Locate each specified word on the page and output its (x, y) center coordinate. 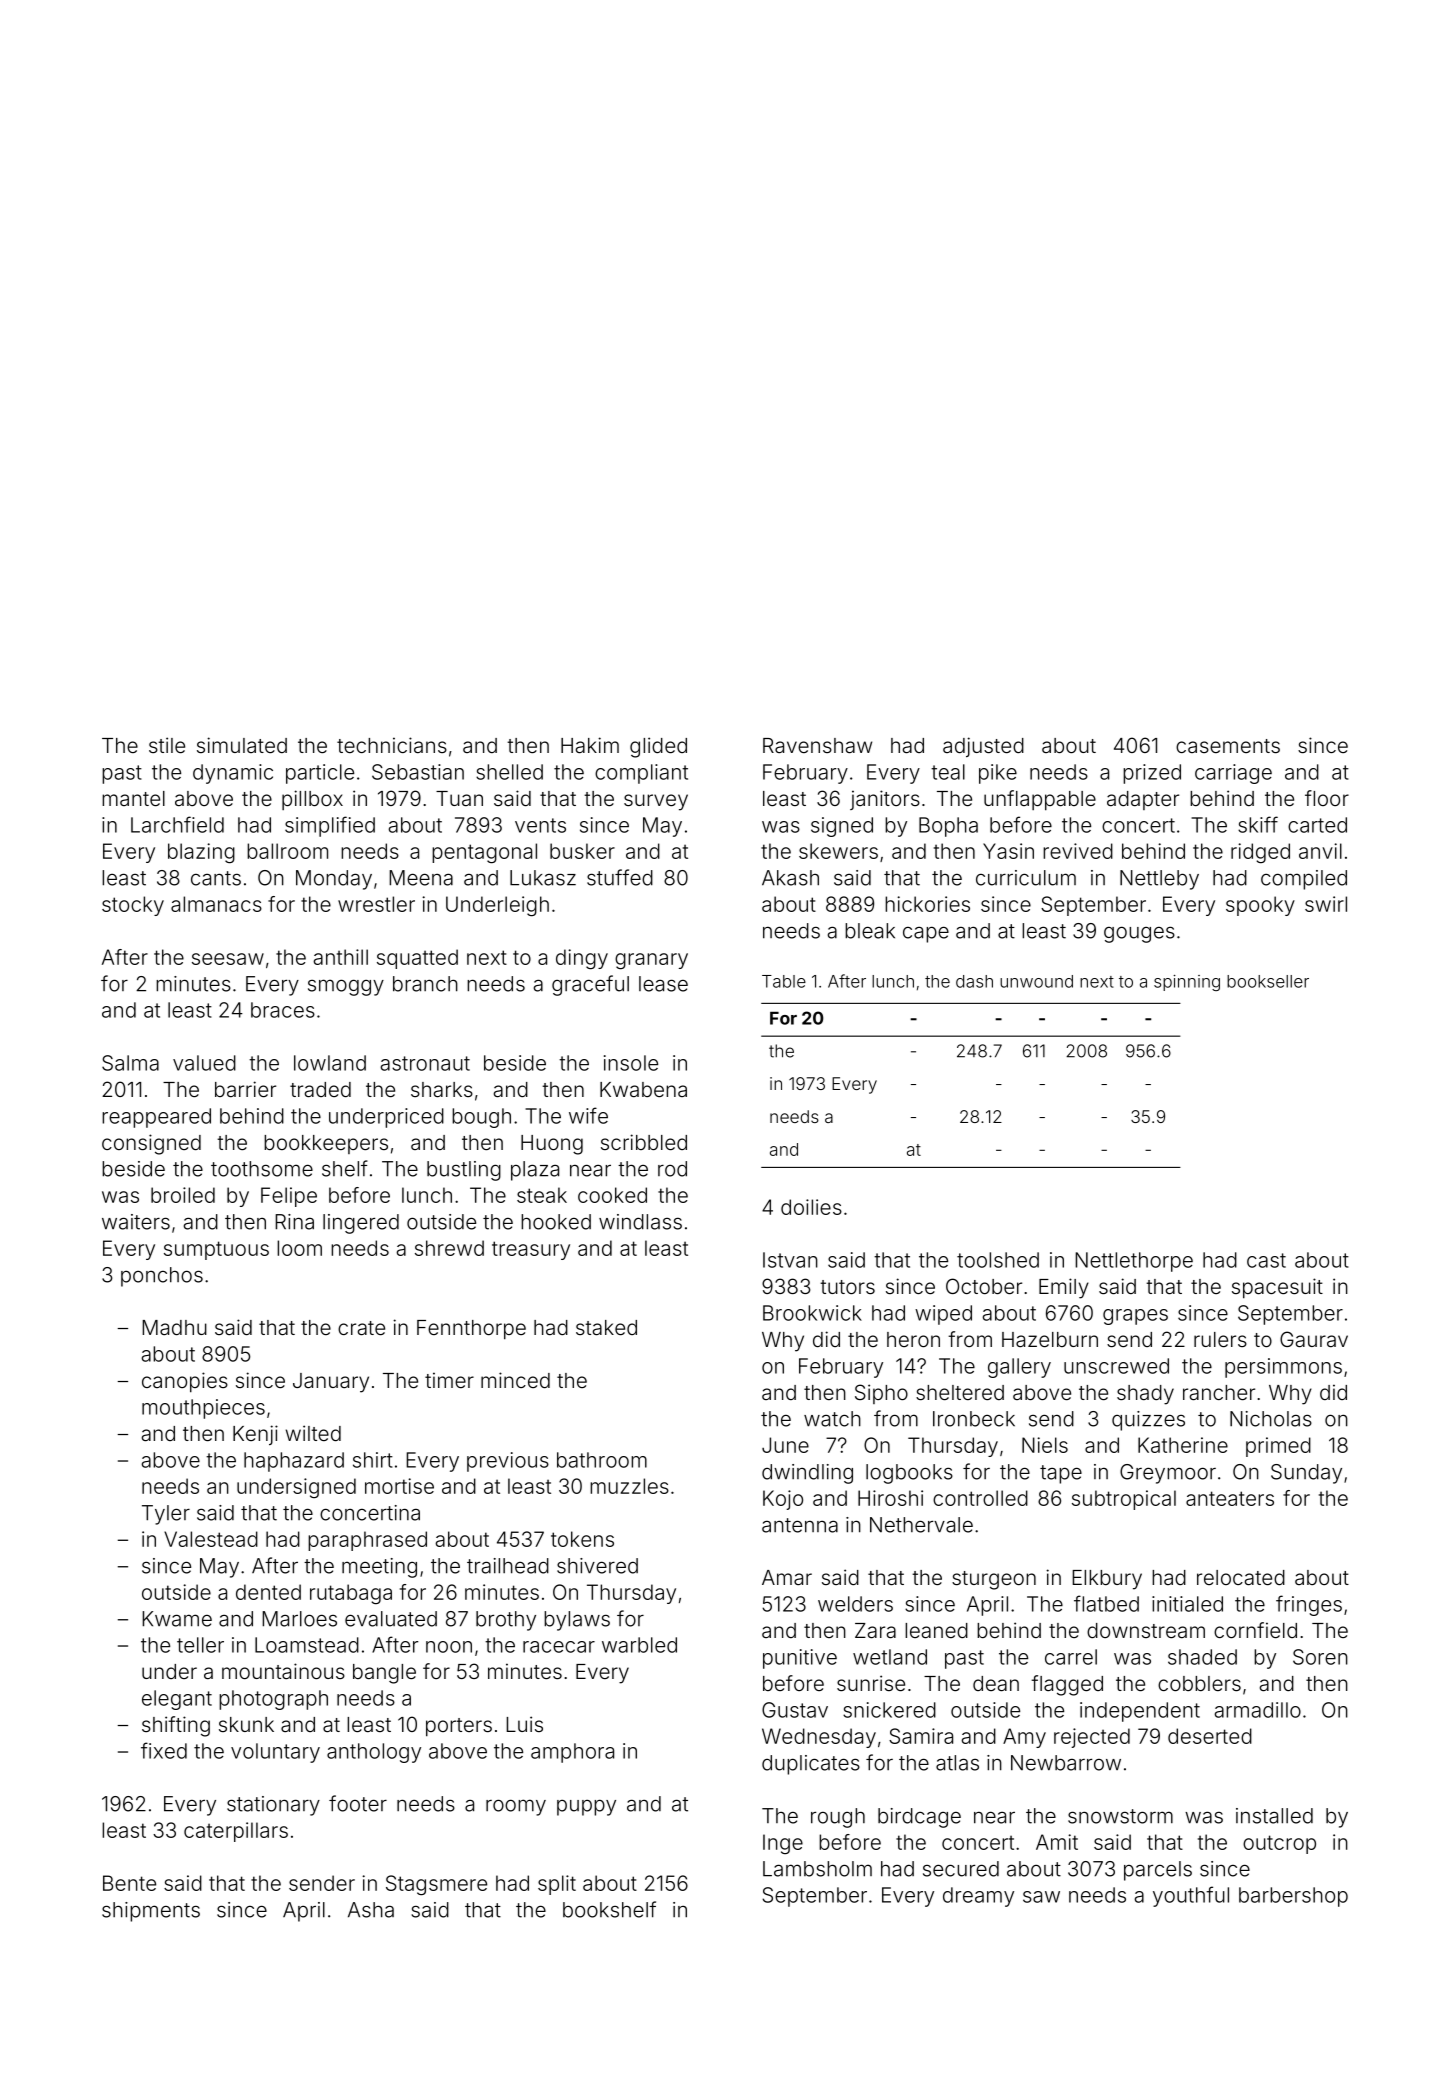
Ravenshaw (817, 745)
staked (606, 1327)
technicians (392, 745)
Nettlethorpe (1134, 1262)
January (331, 1383)
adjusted (983, 747)
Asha (371, 1910)
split (557, 1885)
